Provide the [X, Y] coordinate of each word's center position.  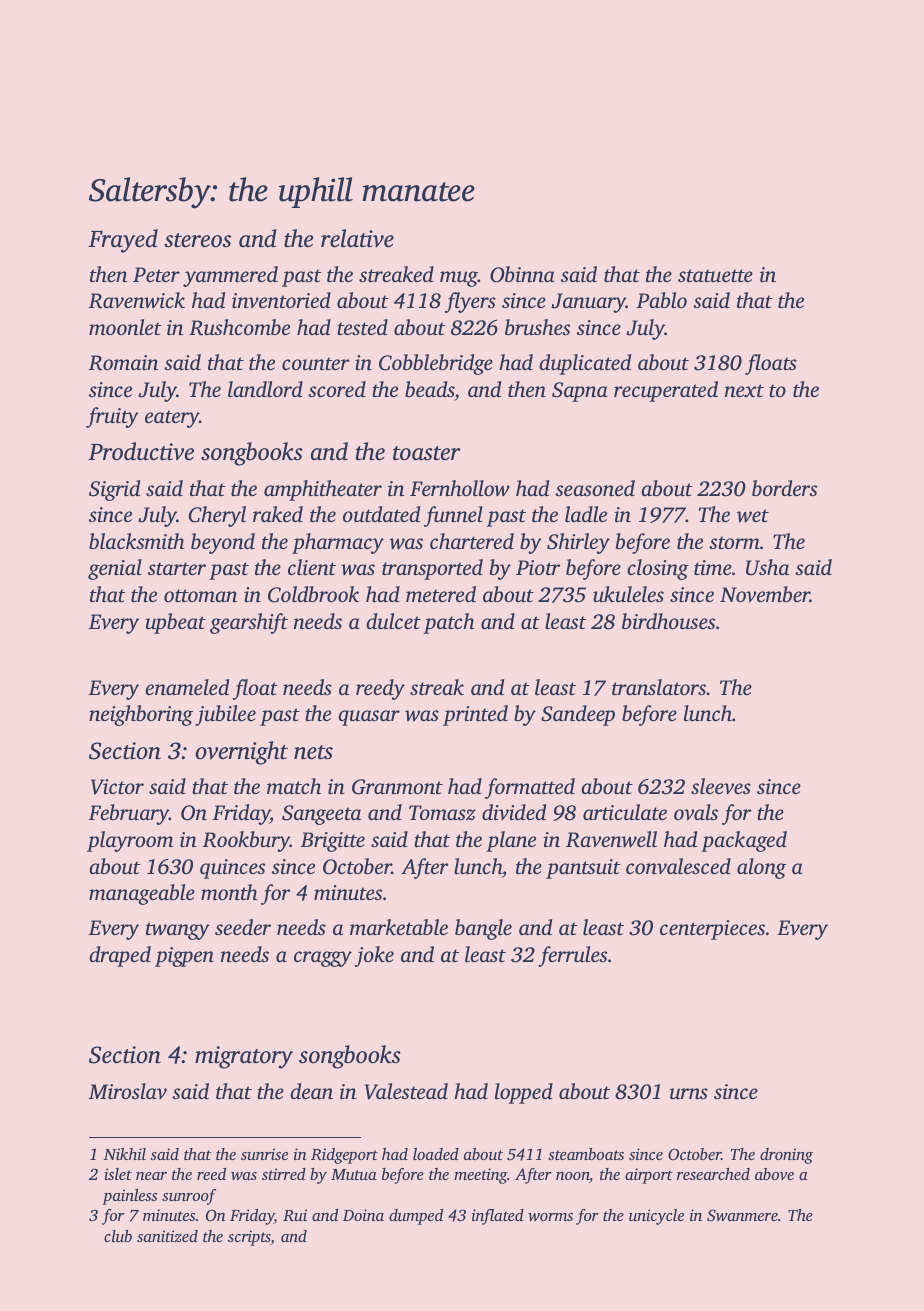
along [761, 868]
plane [511, 841]
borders [784, 488]
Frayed [123, 241]
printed [475, 715]
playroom [130, 841]
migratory [244, 1057]
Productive [141, 451]
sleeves [721, 786]
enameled [187, 687]
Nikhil [125, 1154]
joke [374, 956]
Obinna [522, 274]
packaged [744, 841]
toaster [427, 453]
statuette [715, 275]
